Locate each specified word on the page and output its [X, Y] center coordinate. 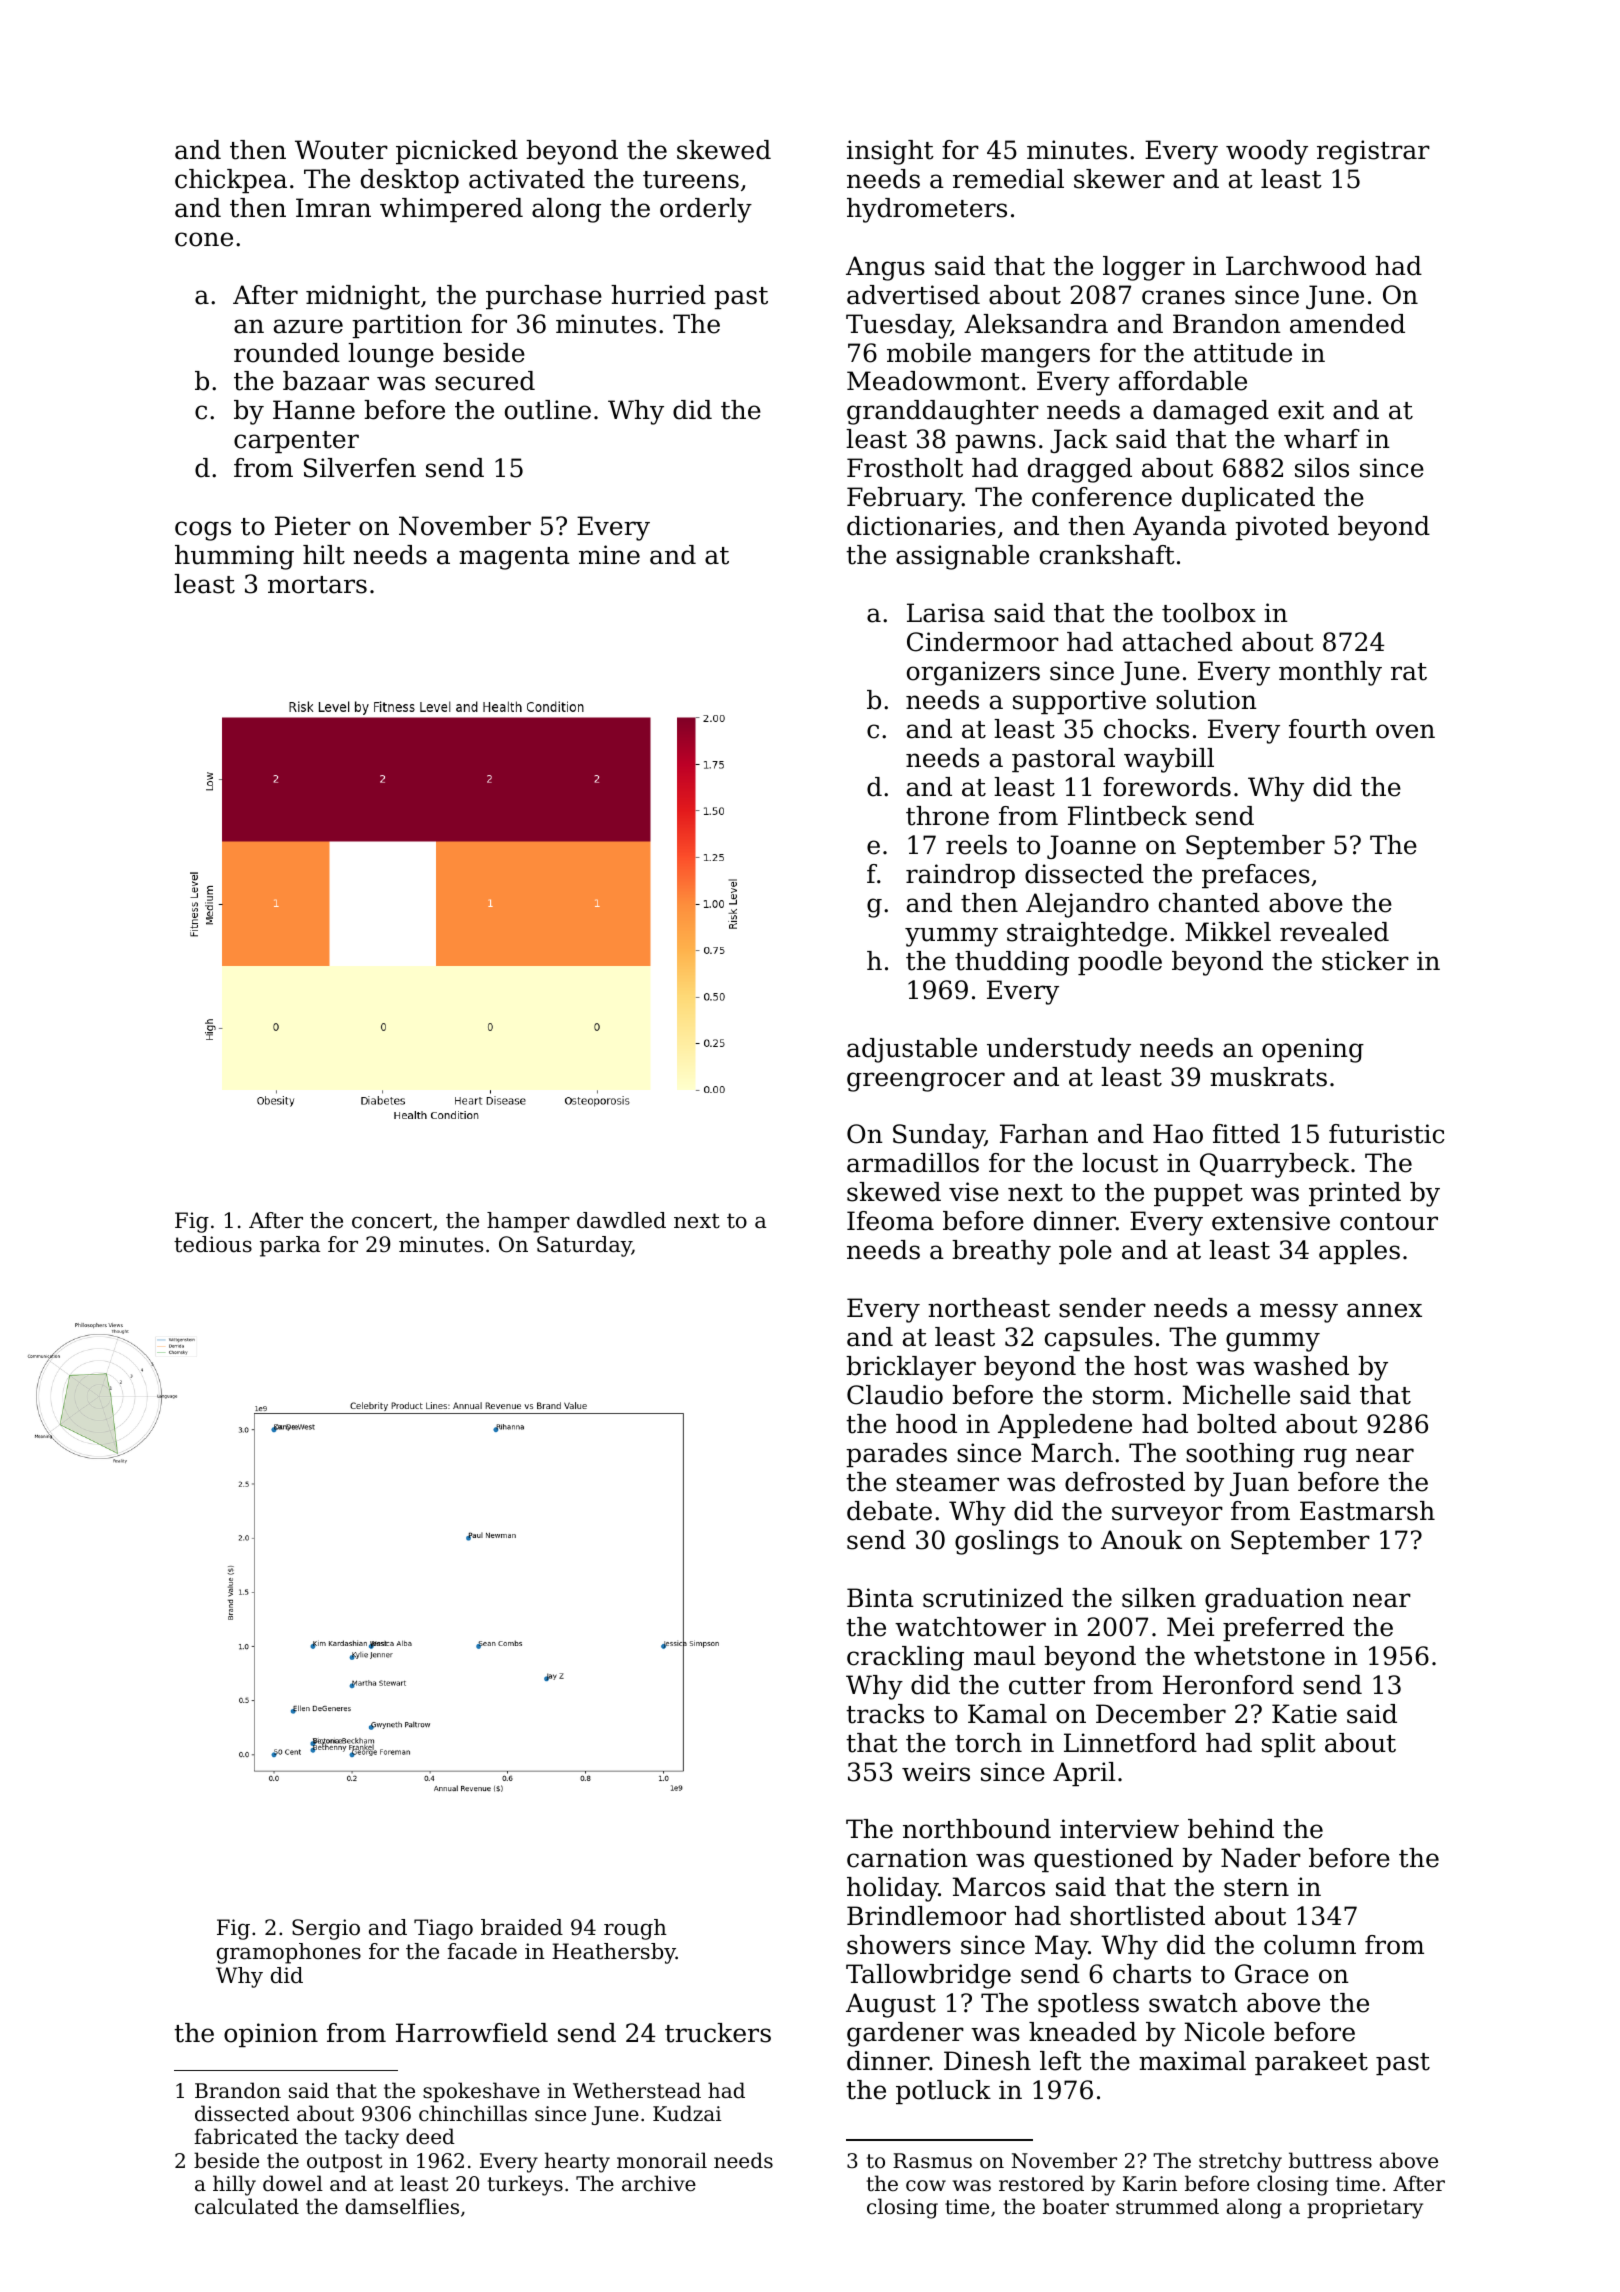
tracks [885, 1714]
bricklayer [911, 1368]
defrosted [1125, 1482]
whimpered [451, 210]
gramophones [289, 1953]
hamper [528, 1222]
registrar [1373, 152]
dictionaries [921, 526]
